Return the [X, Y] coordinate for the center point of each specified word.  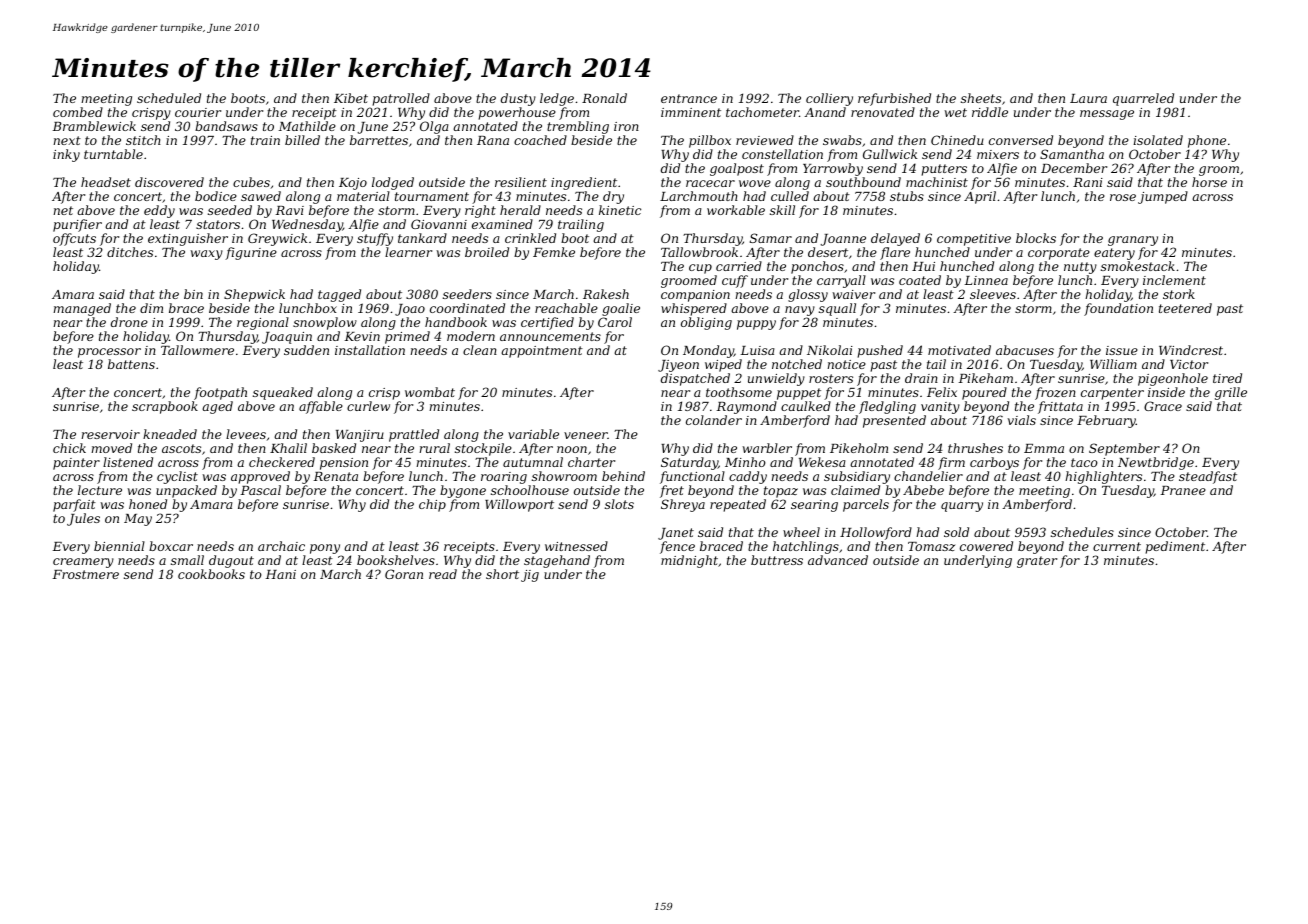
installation [370, 350]
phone [1207, 141]
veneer [586, 435]
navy [800, 311]
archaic [281, 546]
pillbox [710, 141]
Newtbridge [1156, 463]
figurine [251, 253]
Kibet [351, 98]
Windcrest [1191, 350]
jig [530, 576]
